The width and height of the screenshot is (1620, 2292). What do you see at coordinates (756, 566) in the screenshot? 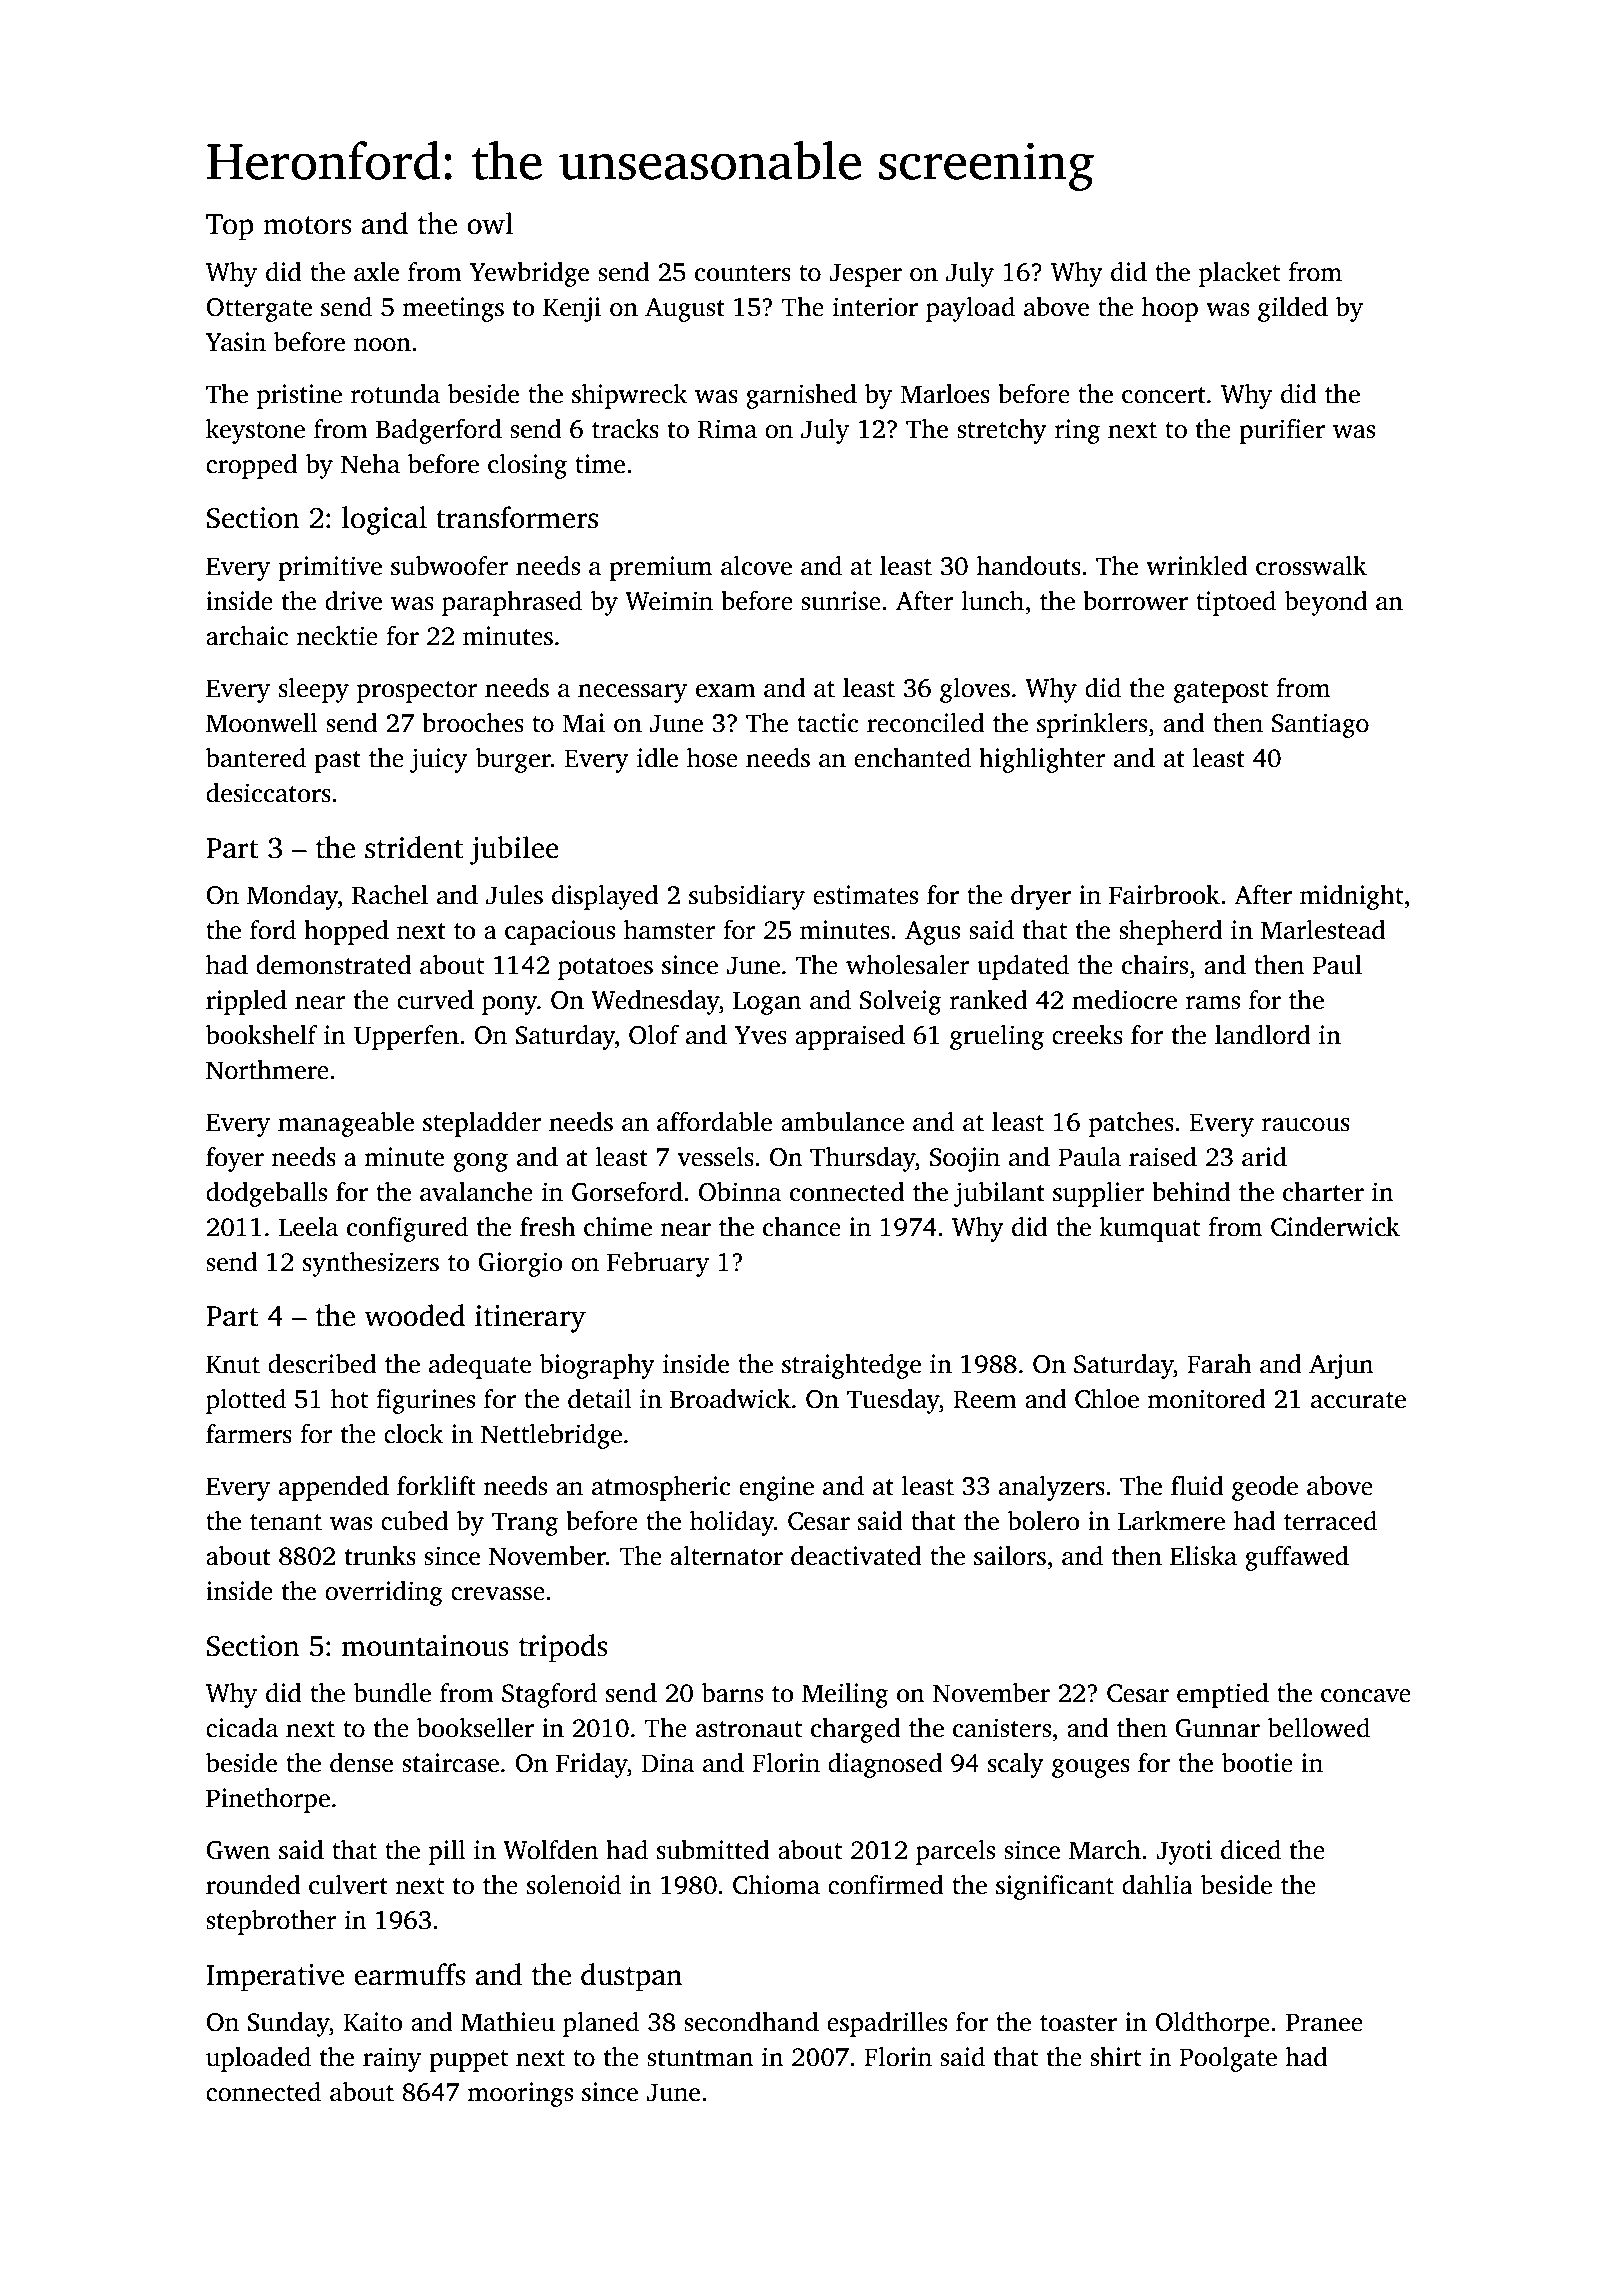
I see `alcove` at bounding box center [756, 566].
